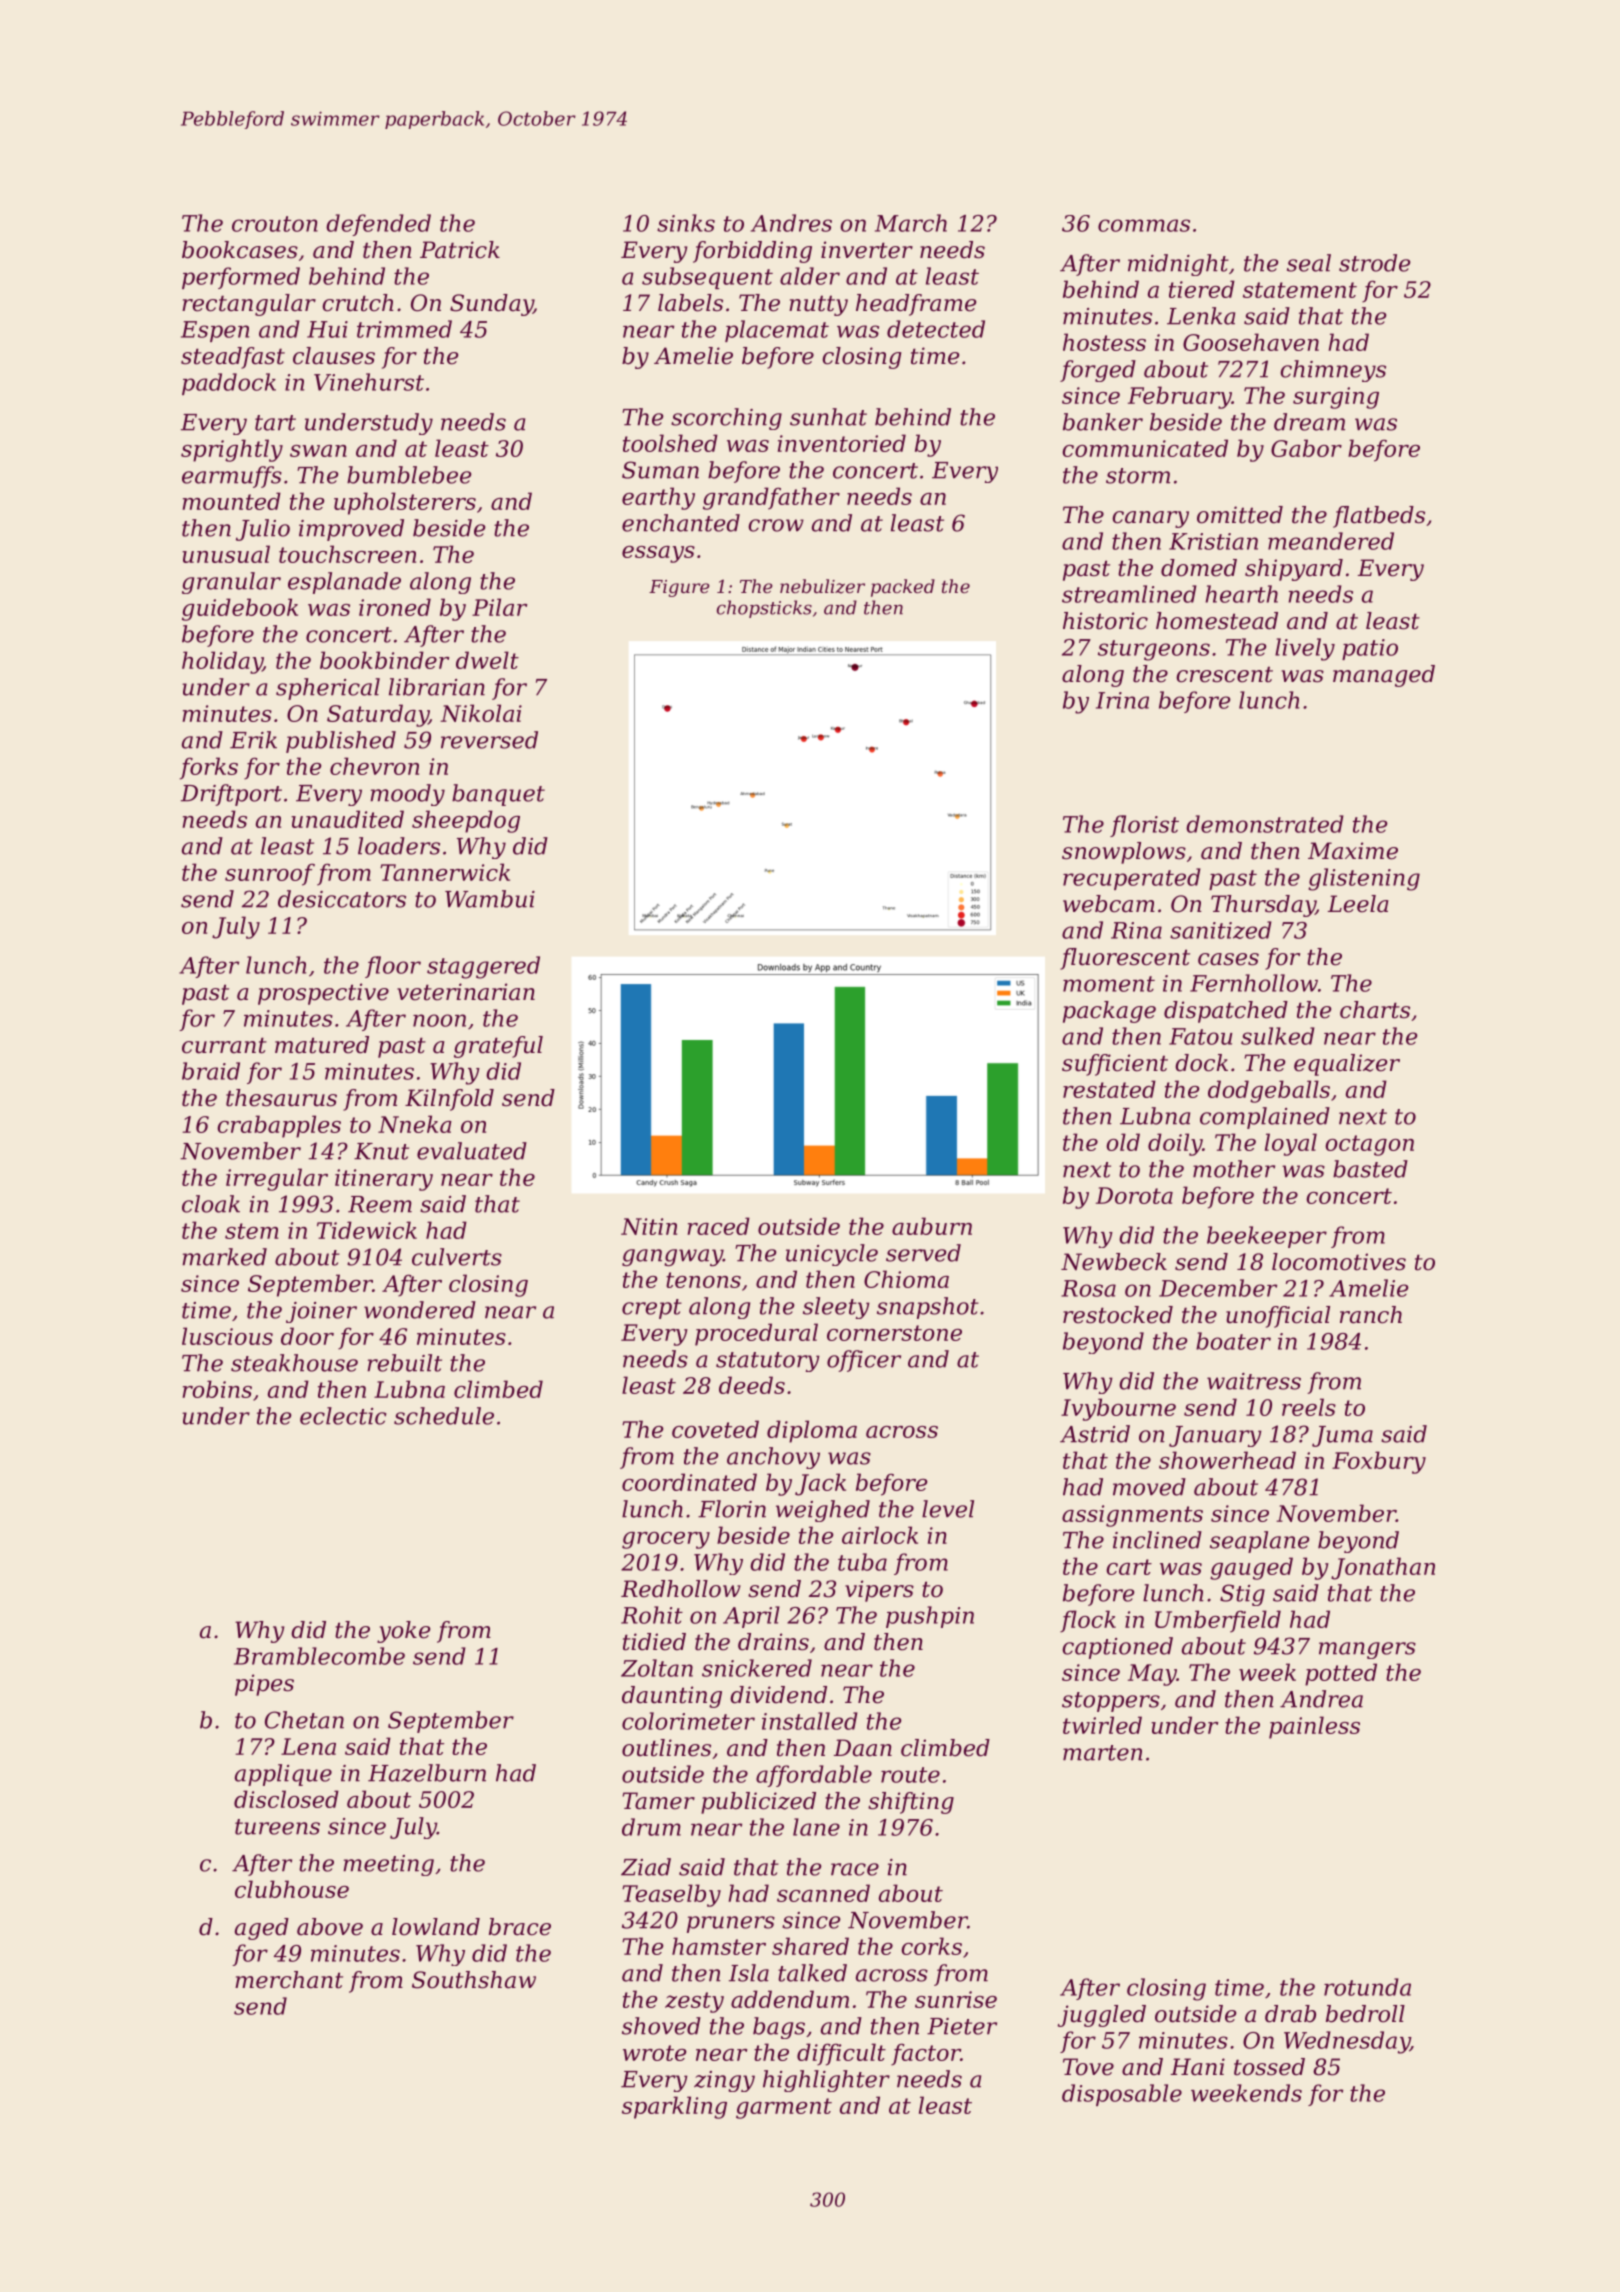 This page has height=2292, width=1620. What do you see at coordinates (903, 588) in the page?
I see `packed` at bounding box center [903, 588].
